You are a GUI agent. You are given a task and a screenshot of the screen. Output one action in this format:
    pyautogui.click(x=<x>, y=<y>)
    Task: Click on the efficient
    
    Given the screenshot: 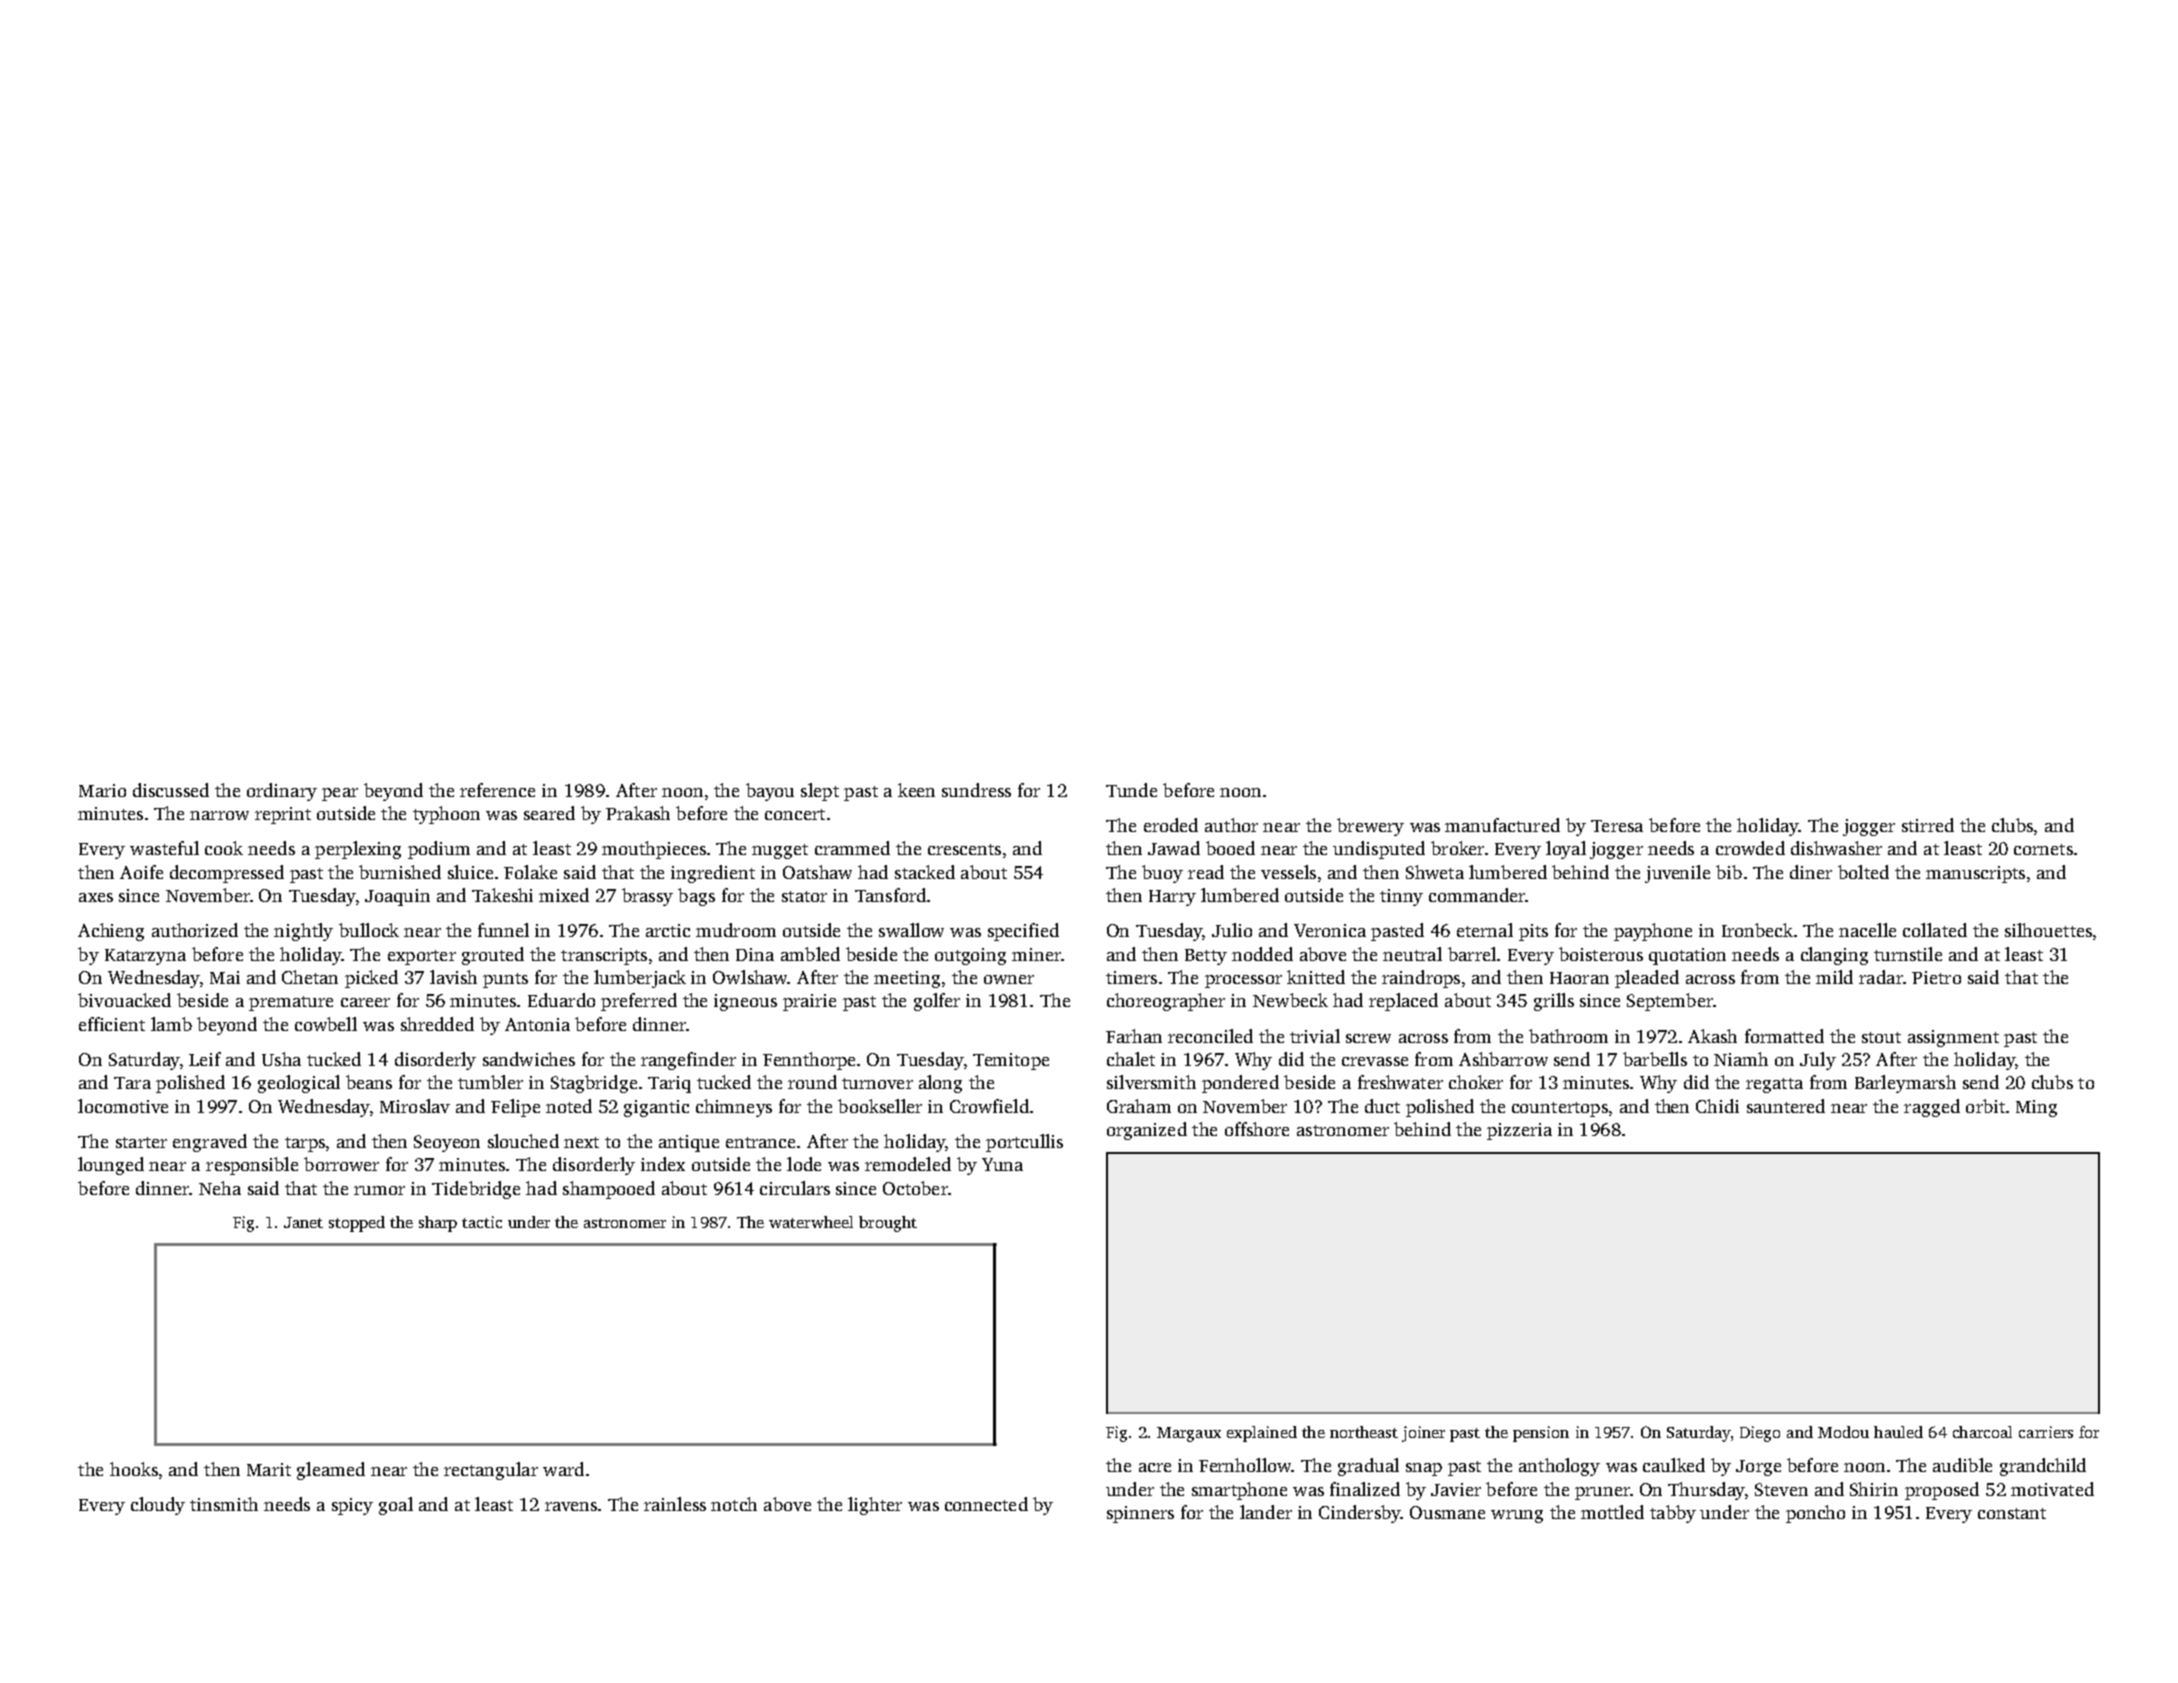 What is the action you would take?
    pyautogui.click(x=112, y=1024)
